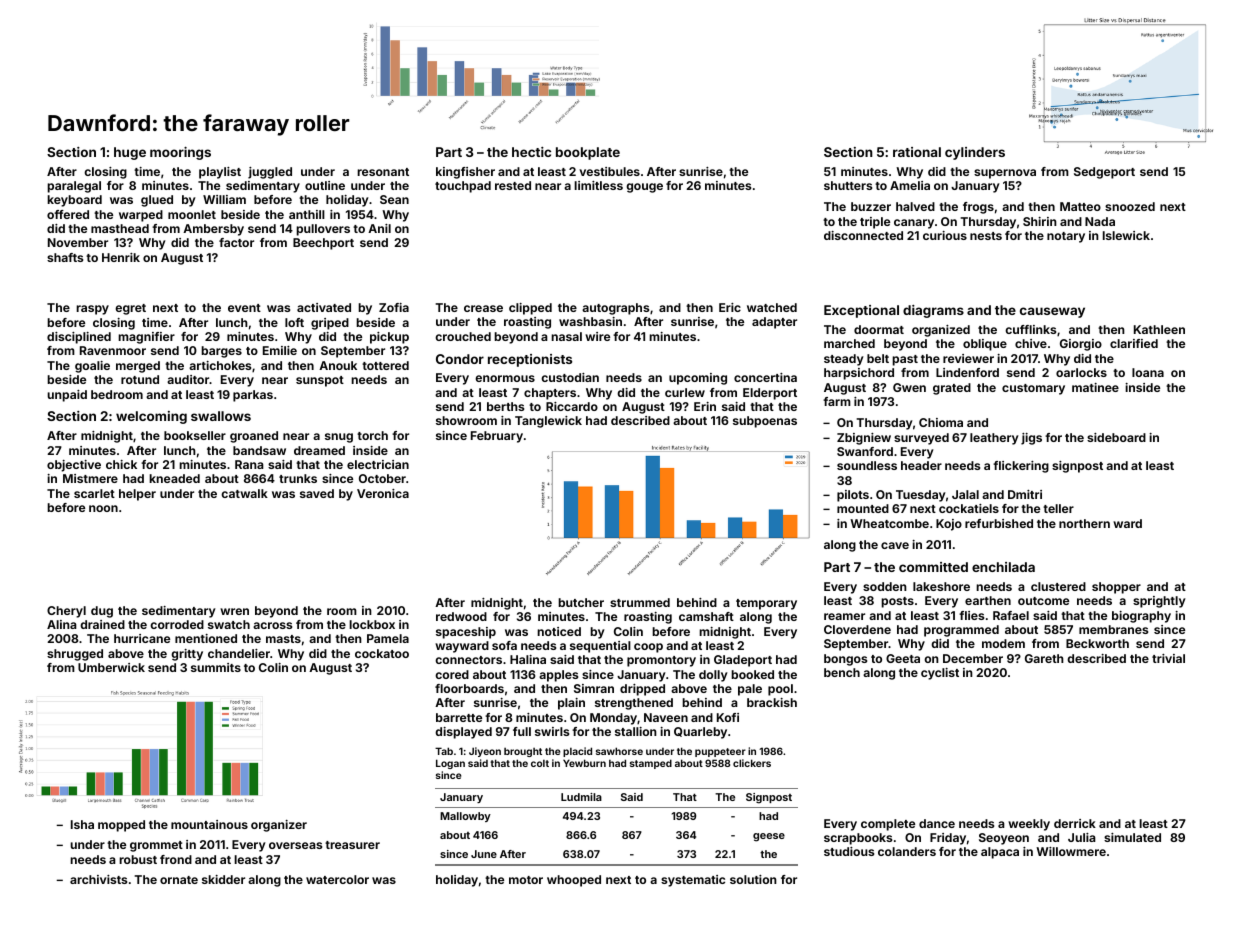  Describe the element at coordinates (1168, 658) in the document. I see `trivial` at that location.
